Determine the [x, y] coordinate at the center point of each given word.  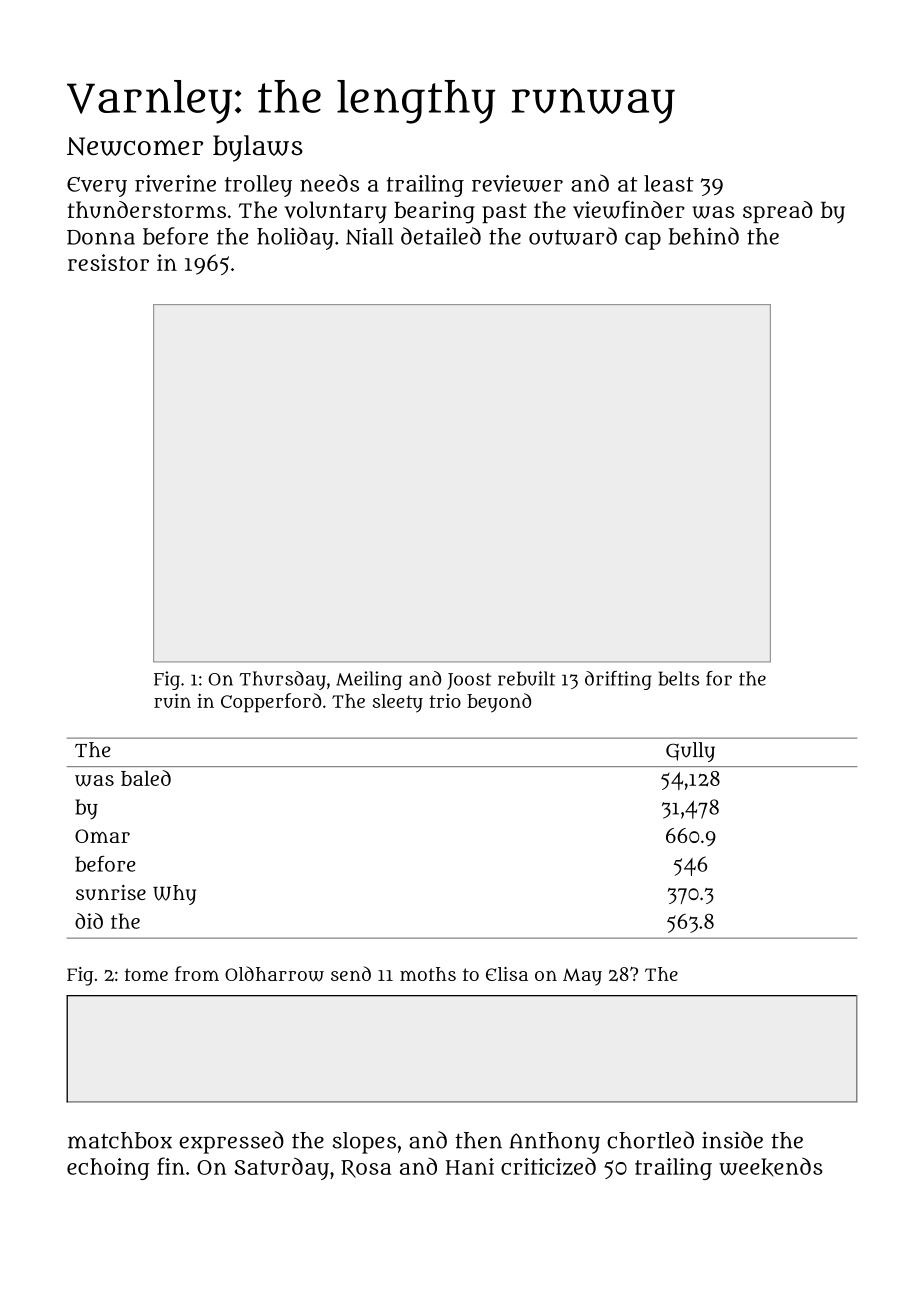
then [478, 1140]
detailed [441, 236]
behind [704, 236]
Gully [690, 752]
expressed [231, 1142]
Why [174, 895]
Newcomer [135, 146]
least [669, 183]
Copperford [271, 703]
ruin [172, 700]
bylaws [258, 148]
